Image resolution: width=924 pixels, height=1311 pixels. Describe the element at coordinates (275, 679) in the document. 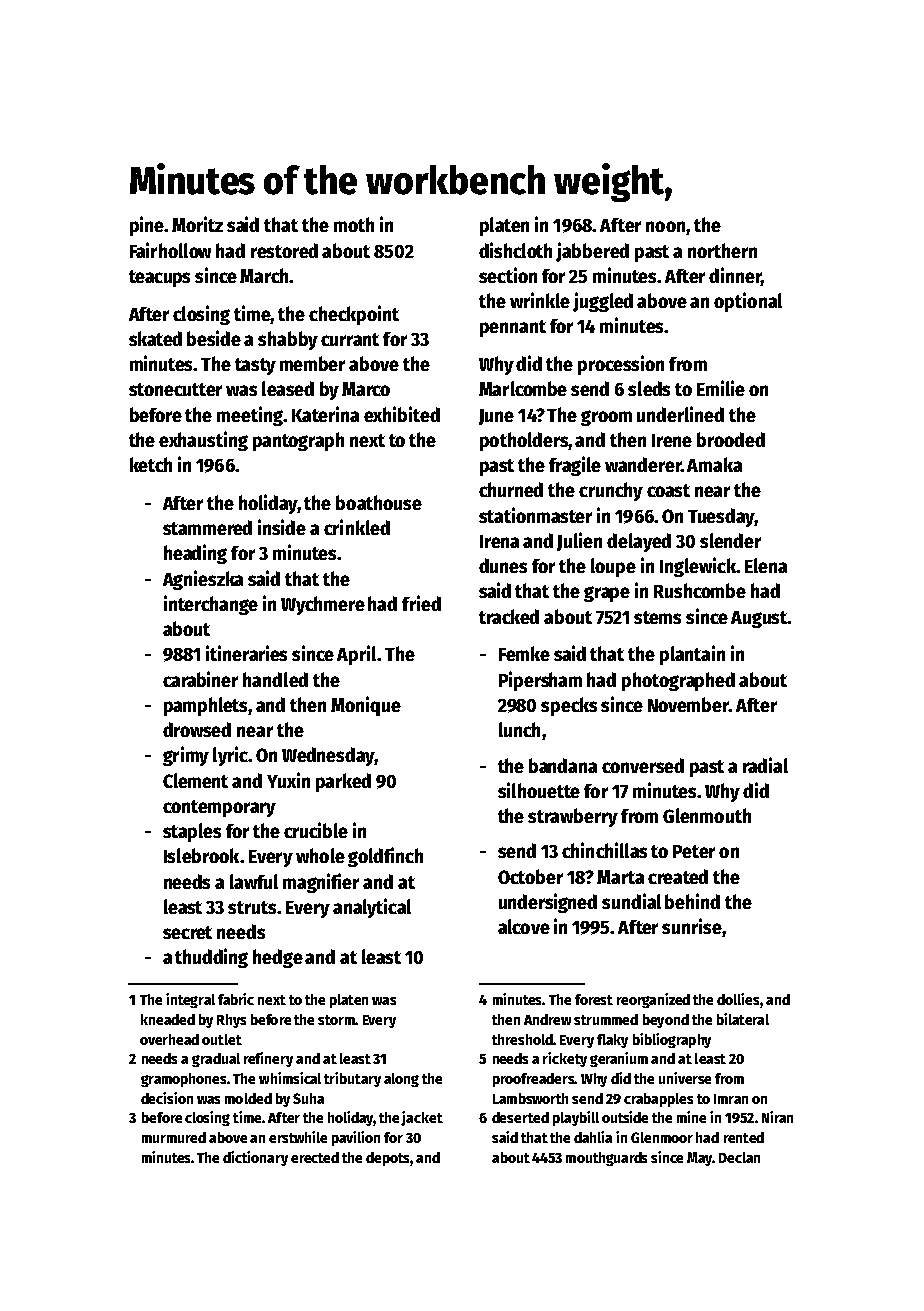

I see `handled` at that location.
